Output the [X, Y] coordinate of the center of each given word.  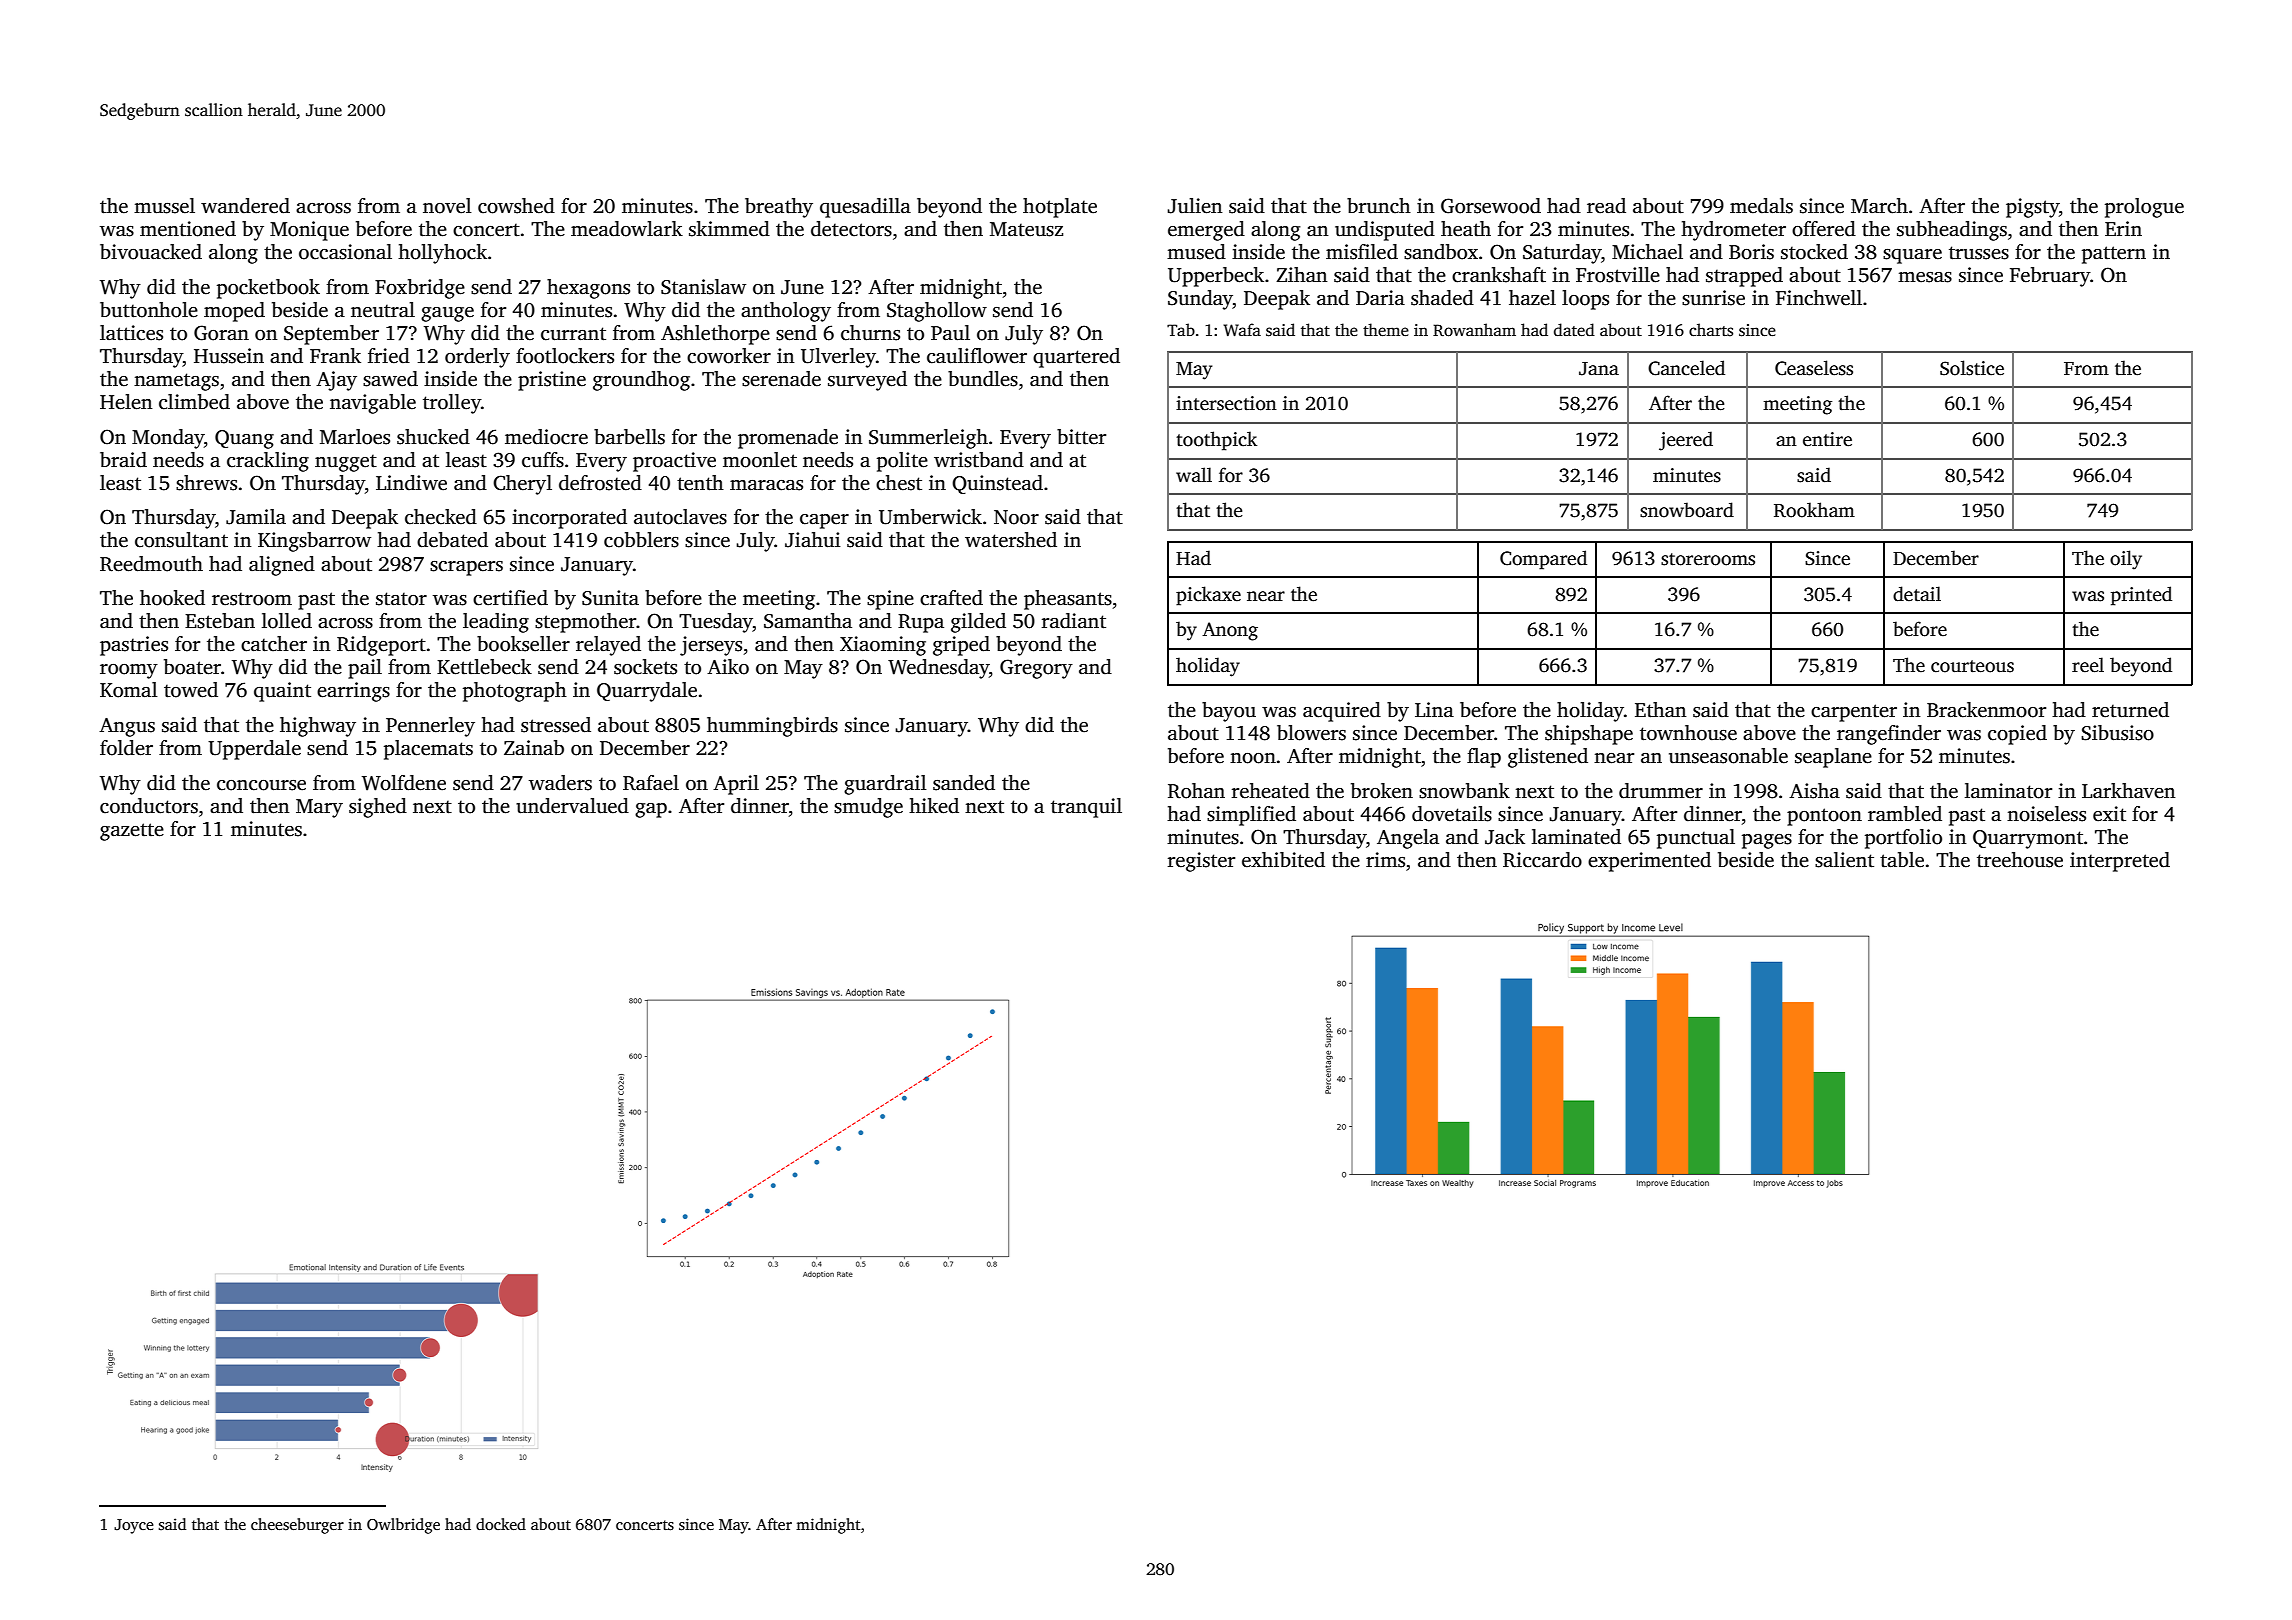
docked [501, 1524]
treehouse [2020, 860]
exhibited [1283, 860]
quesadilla [865, 208]
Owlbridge [403, 1526]
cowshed [516, 206]
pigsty [2032, 208]
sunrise [1713, 298]
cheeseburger [297, 1526]
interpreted [2120, 862]
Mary [319, 808]
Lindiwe [411, 483]
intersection [1226, 403]
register [1201, 862]
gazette [132, 832]
